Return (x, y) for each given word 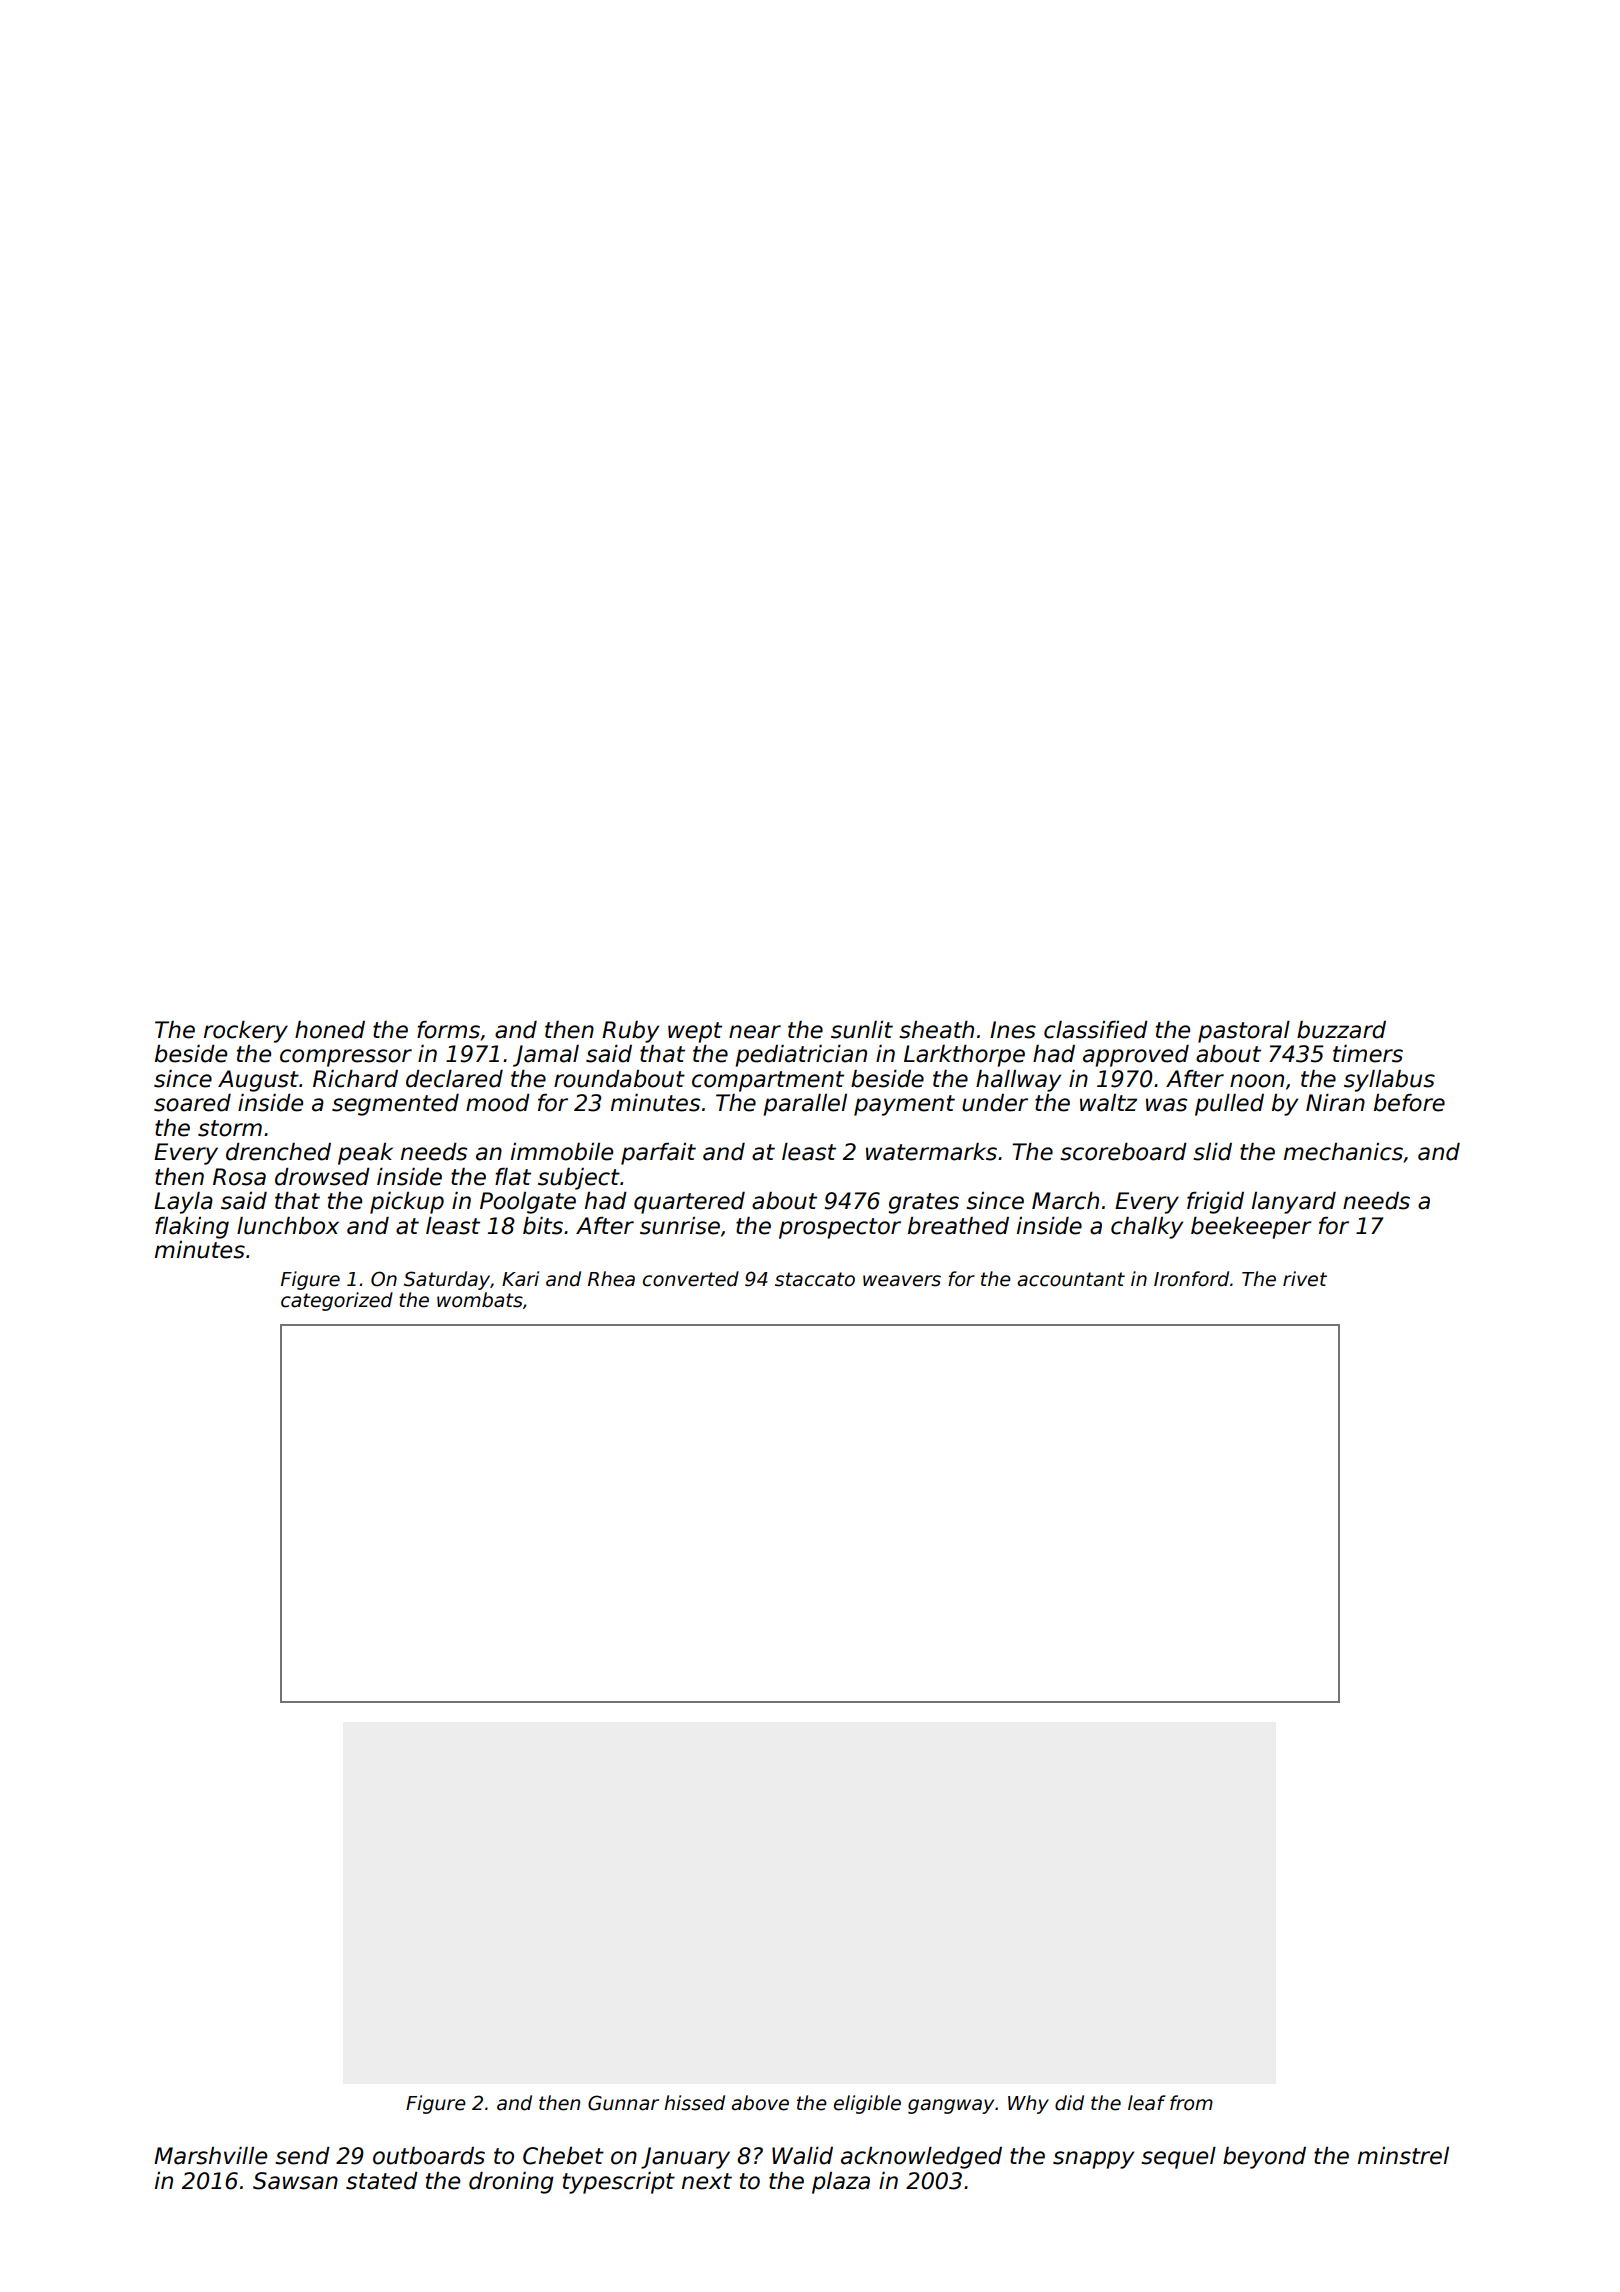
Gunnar (623, 2103)
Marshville (210, 2156)
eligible (867, 2104)
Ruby (630, 1032)
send (302, 2156)
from (1191, 2103)
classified (1096, 1030)
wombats (480, 1300)
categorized (337, 1301)
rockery (246, 1032)
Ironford (1191, 1279)
